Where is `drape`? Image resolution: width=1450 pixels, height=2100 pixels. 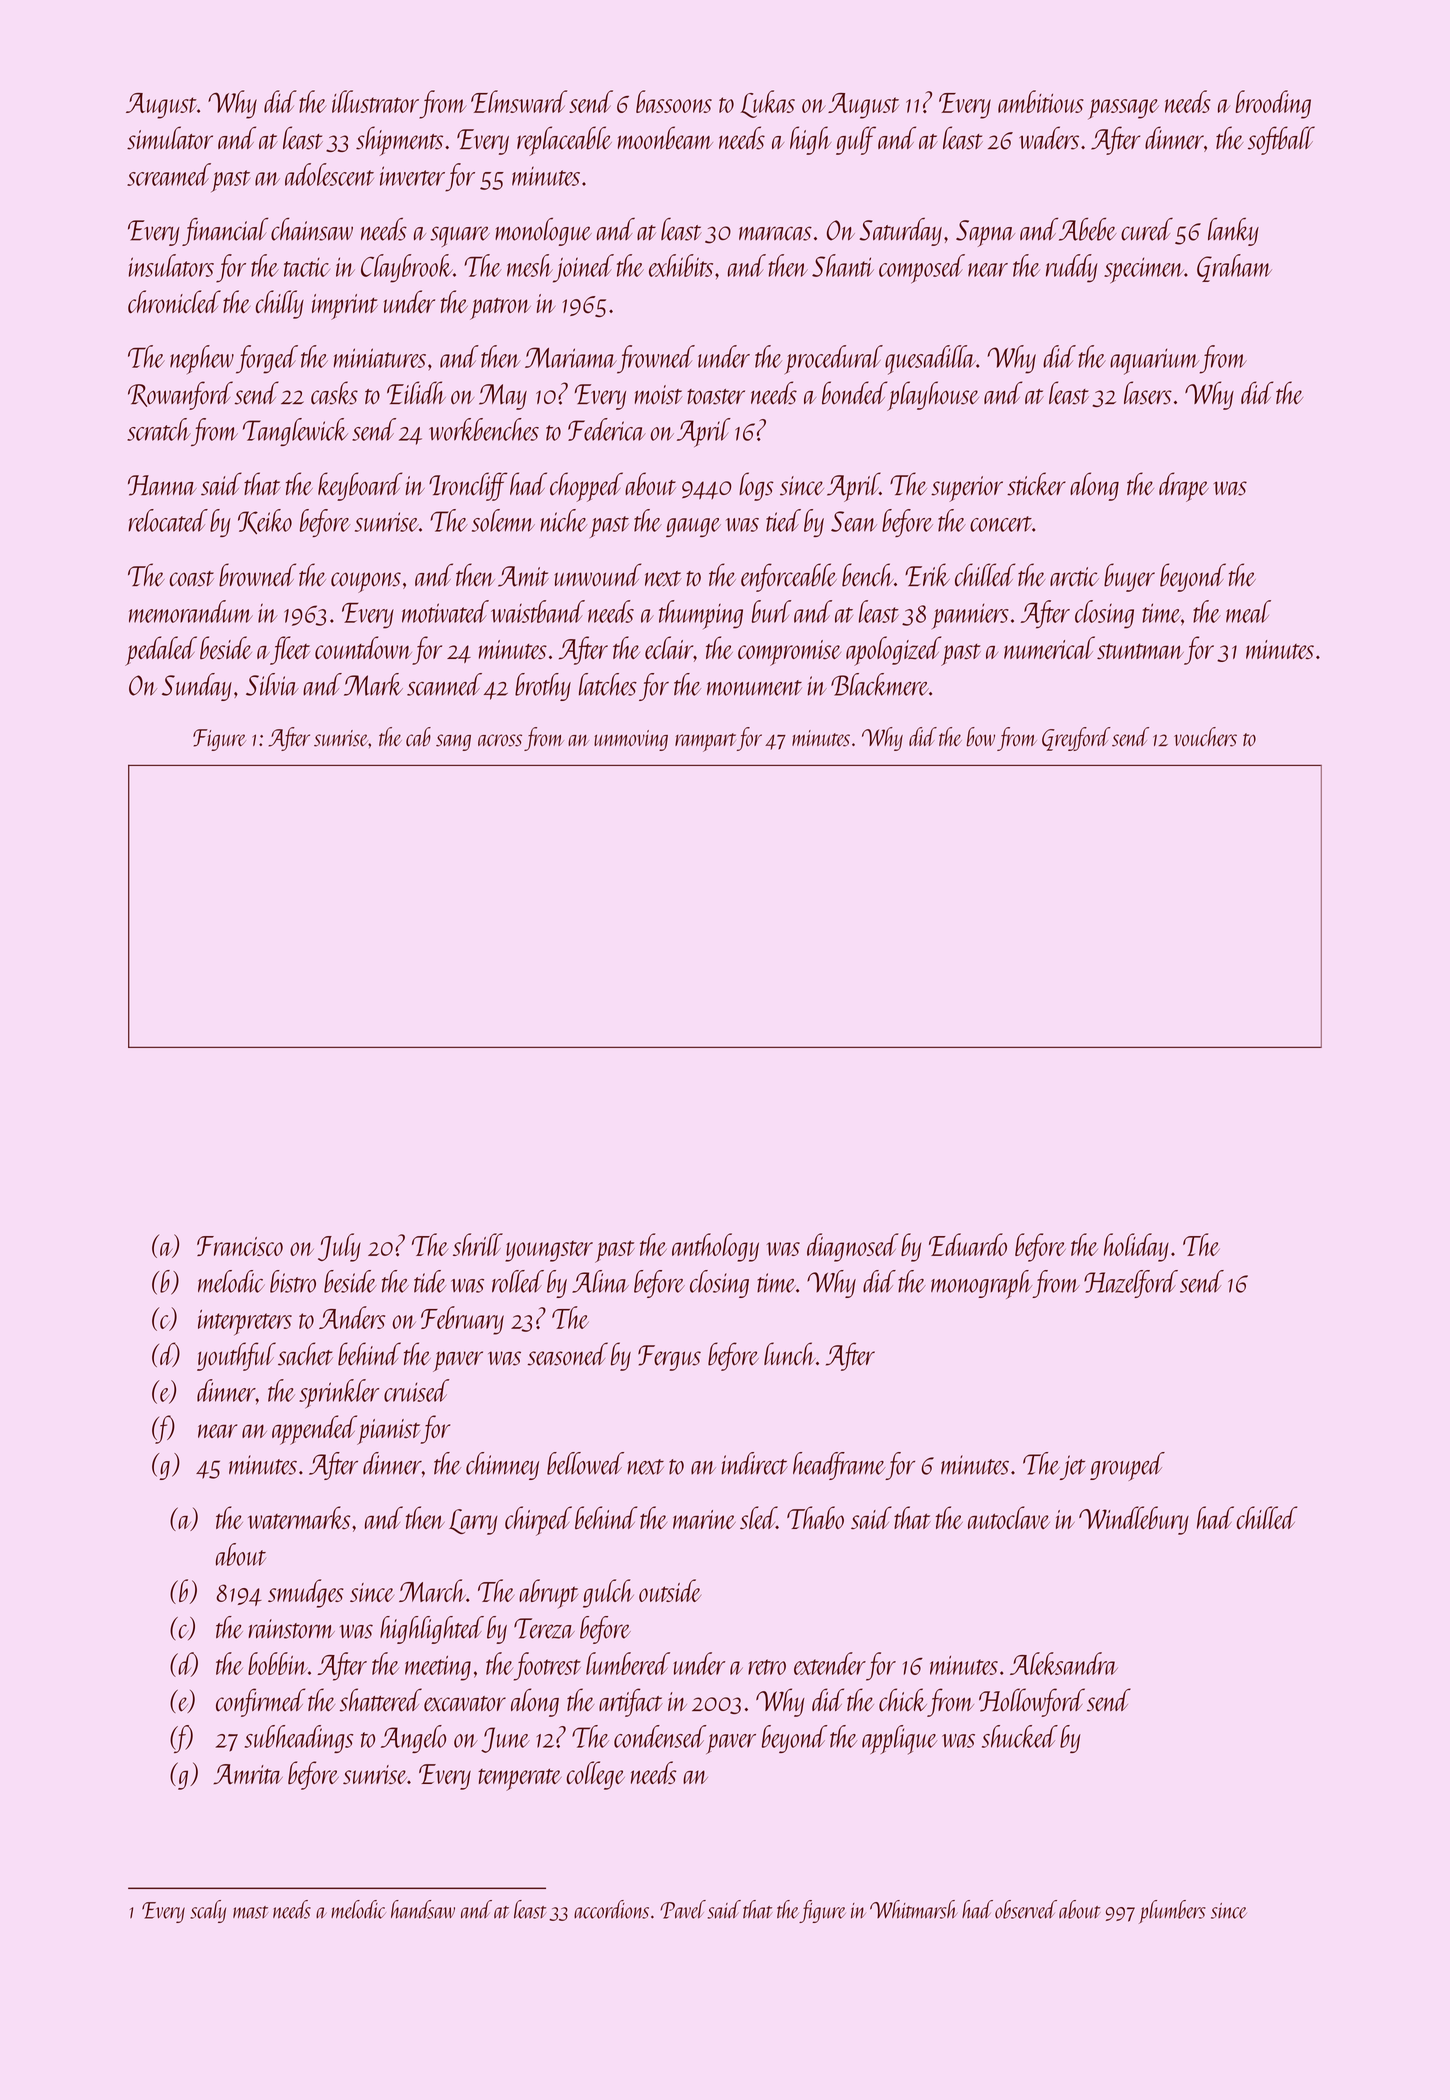
drape is located at coordinates (1184, 487).
